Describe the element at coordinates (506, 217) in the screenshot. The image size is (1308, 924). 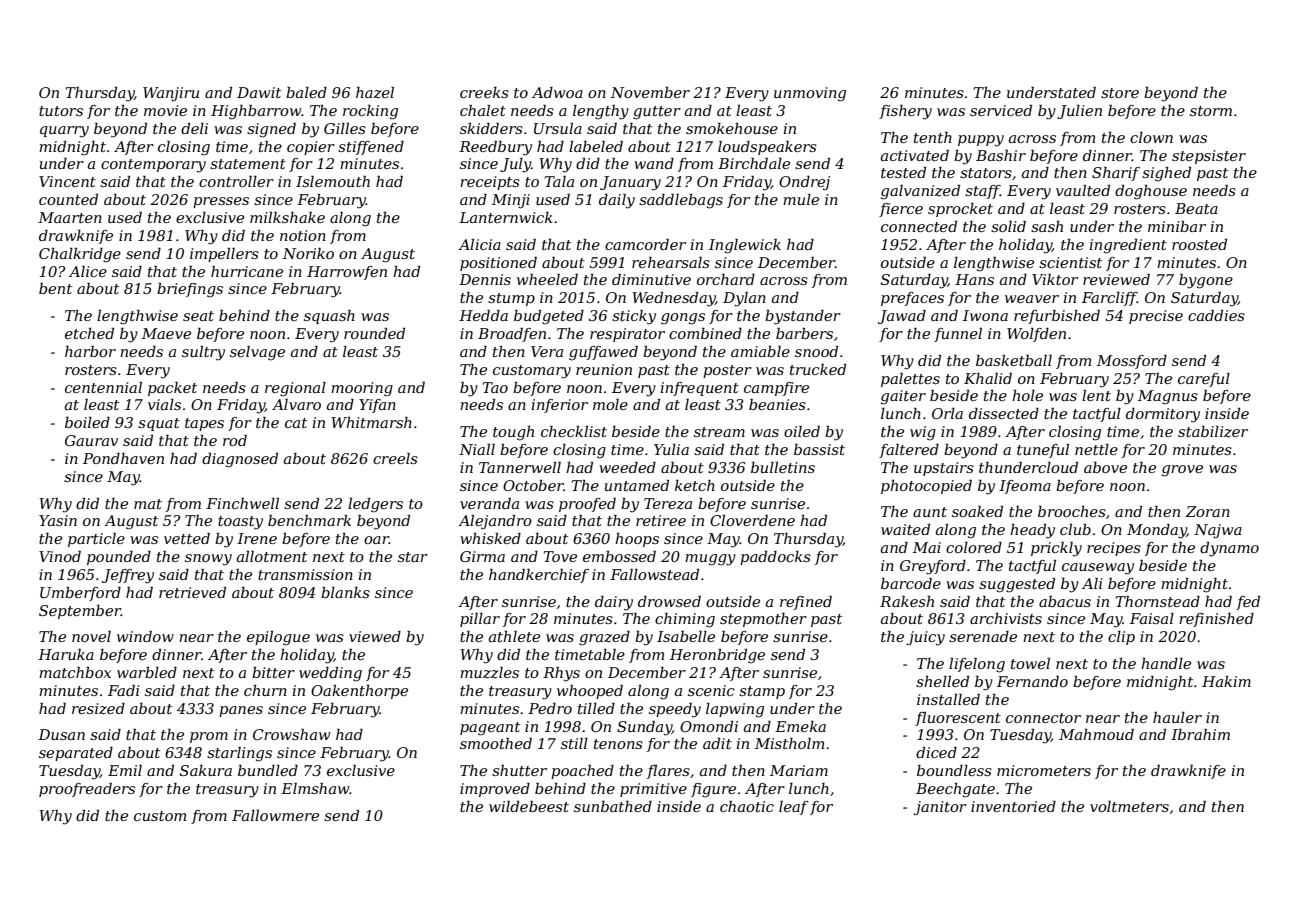
I see `Lanternwick` at that location.
